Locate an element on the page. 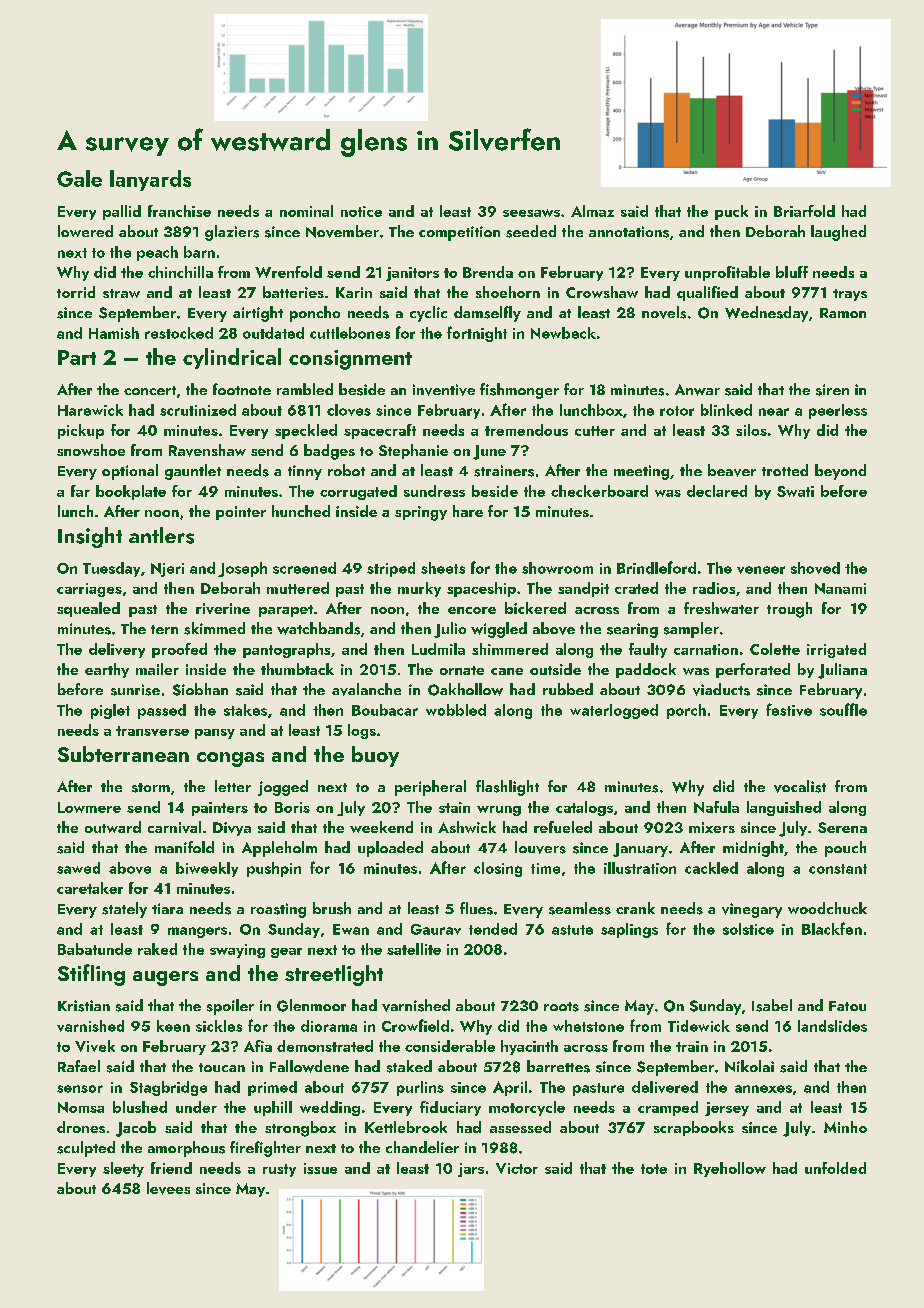  closing is located at coordinates (498, 869).
